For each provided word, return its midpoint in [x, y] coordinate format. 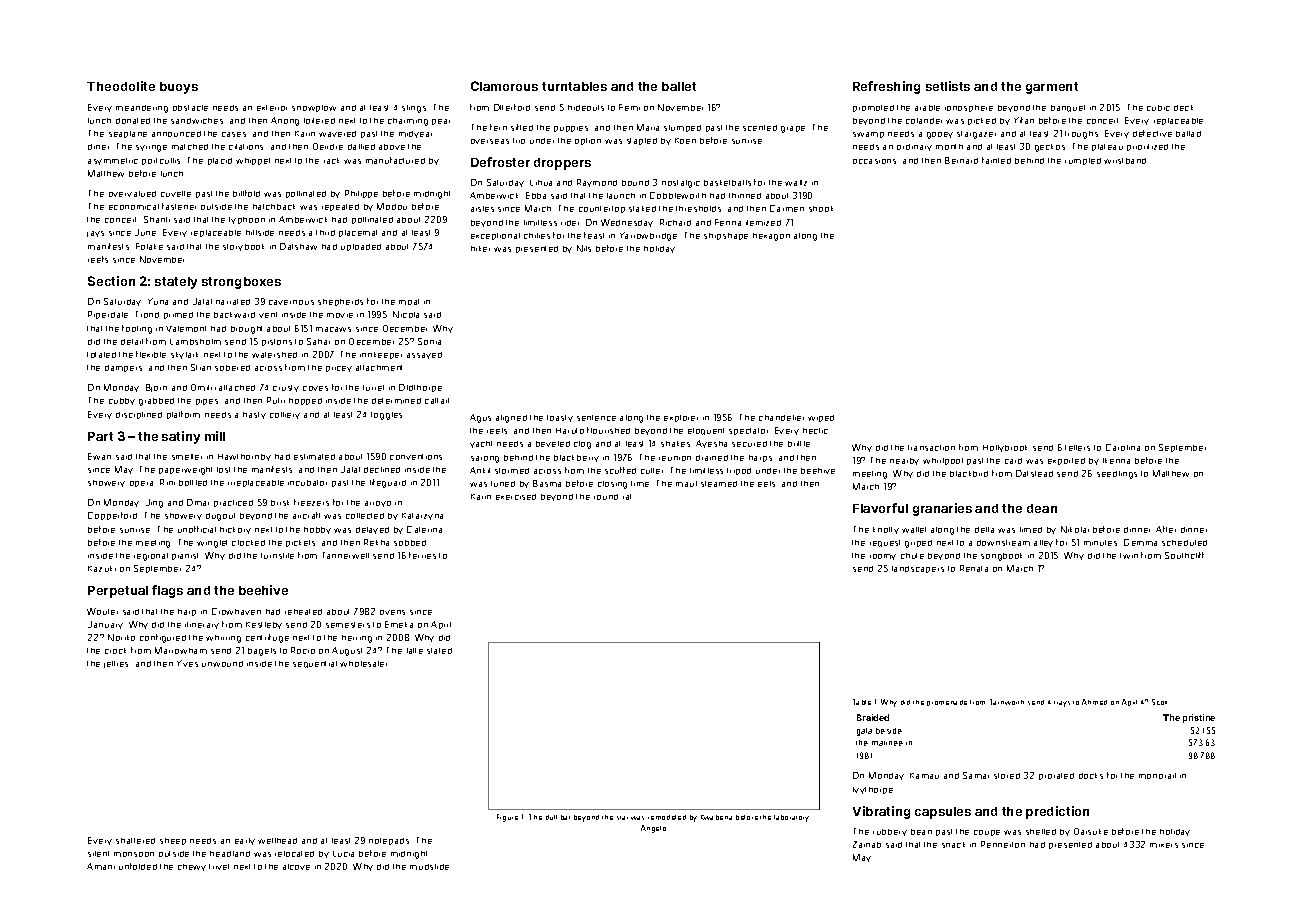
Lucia [343, 854]
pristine [1199, 718]
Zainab [867, 844]
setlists [948, 86]
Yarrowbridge [648, 236]
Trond [147, 314]
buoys [179, 88]
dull [551, 817]
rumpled [1083, 161]
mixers [1164, 845]
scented [760, 128]
